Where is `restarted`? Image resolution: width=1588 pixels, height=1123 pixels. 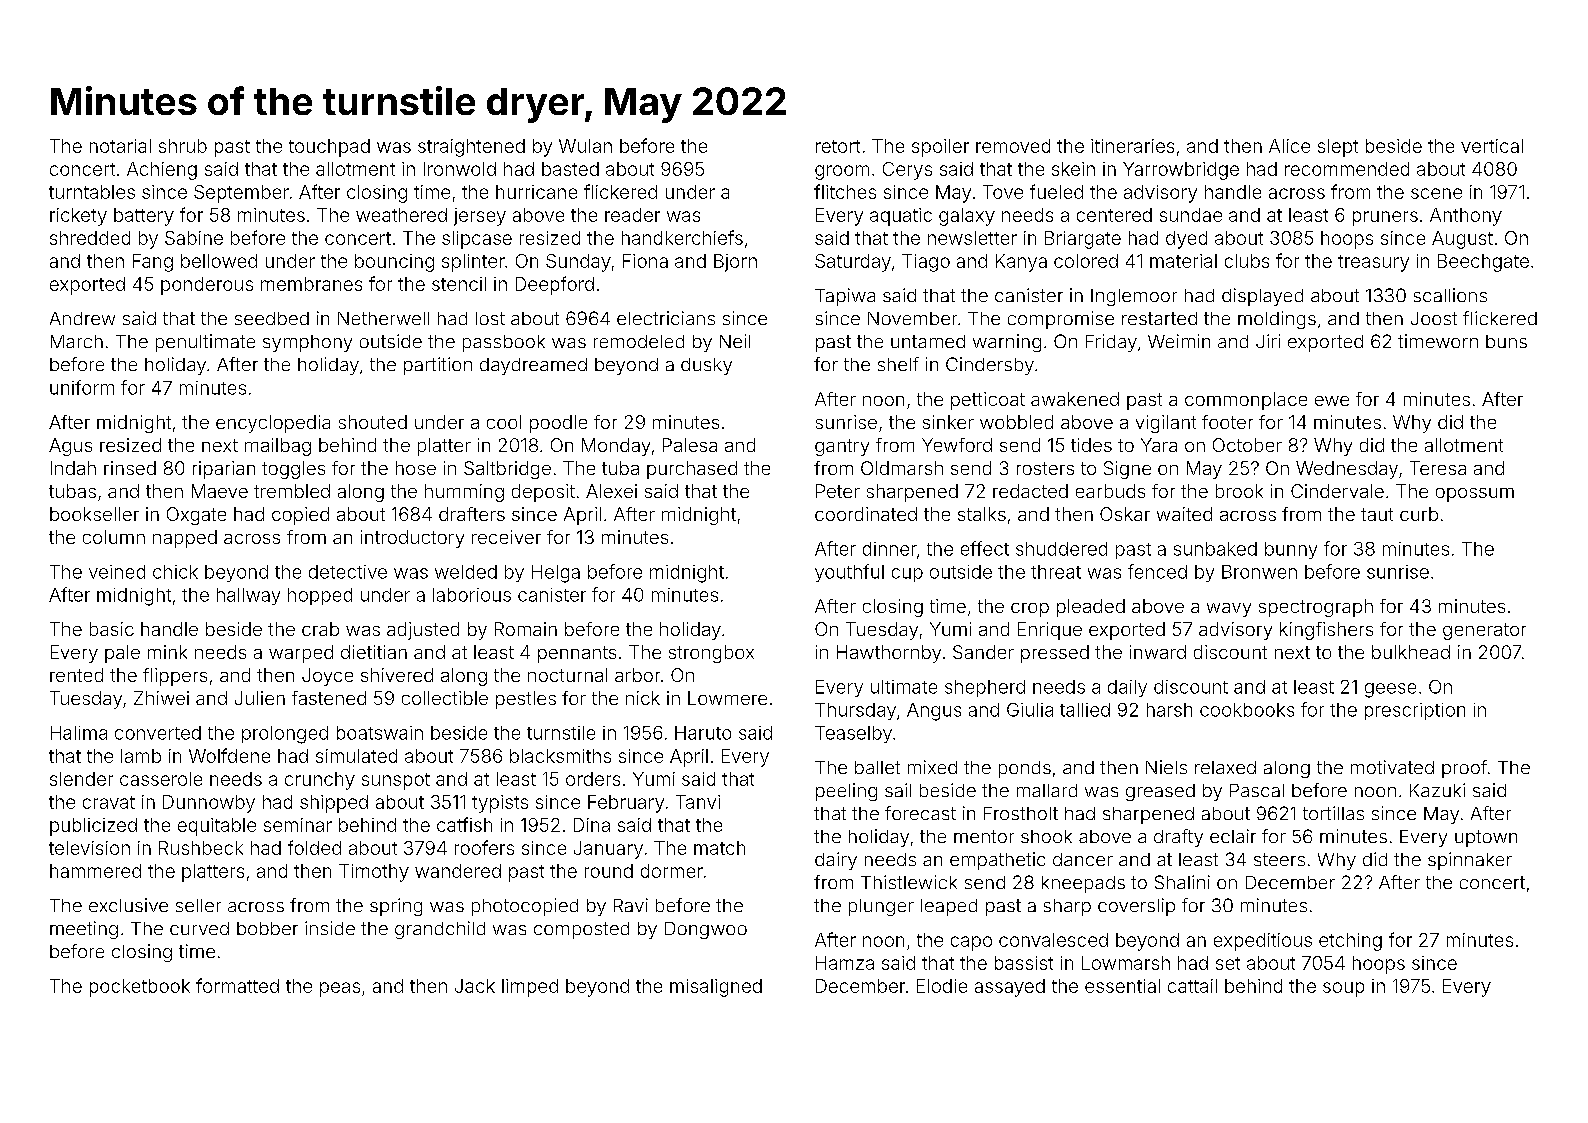 restarted is located at coordinates (1159, 318).
